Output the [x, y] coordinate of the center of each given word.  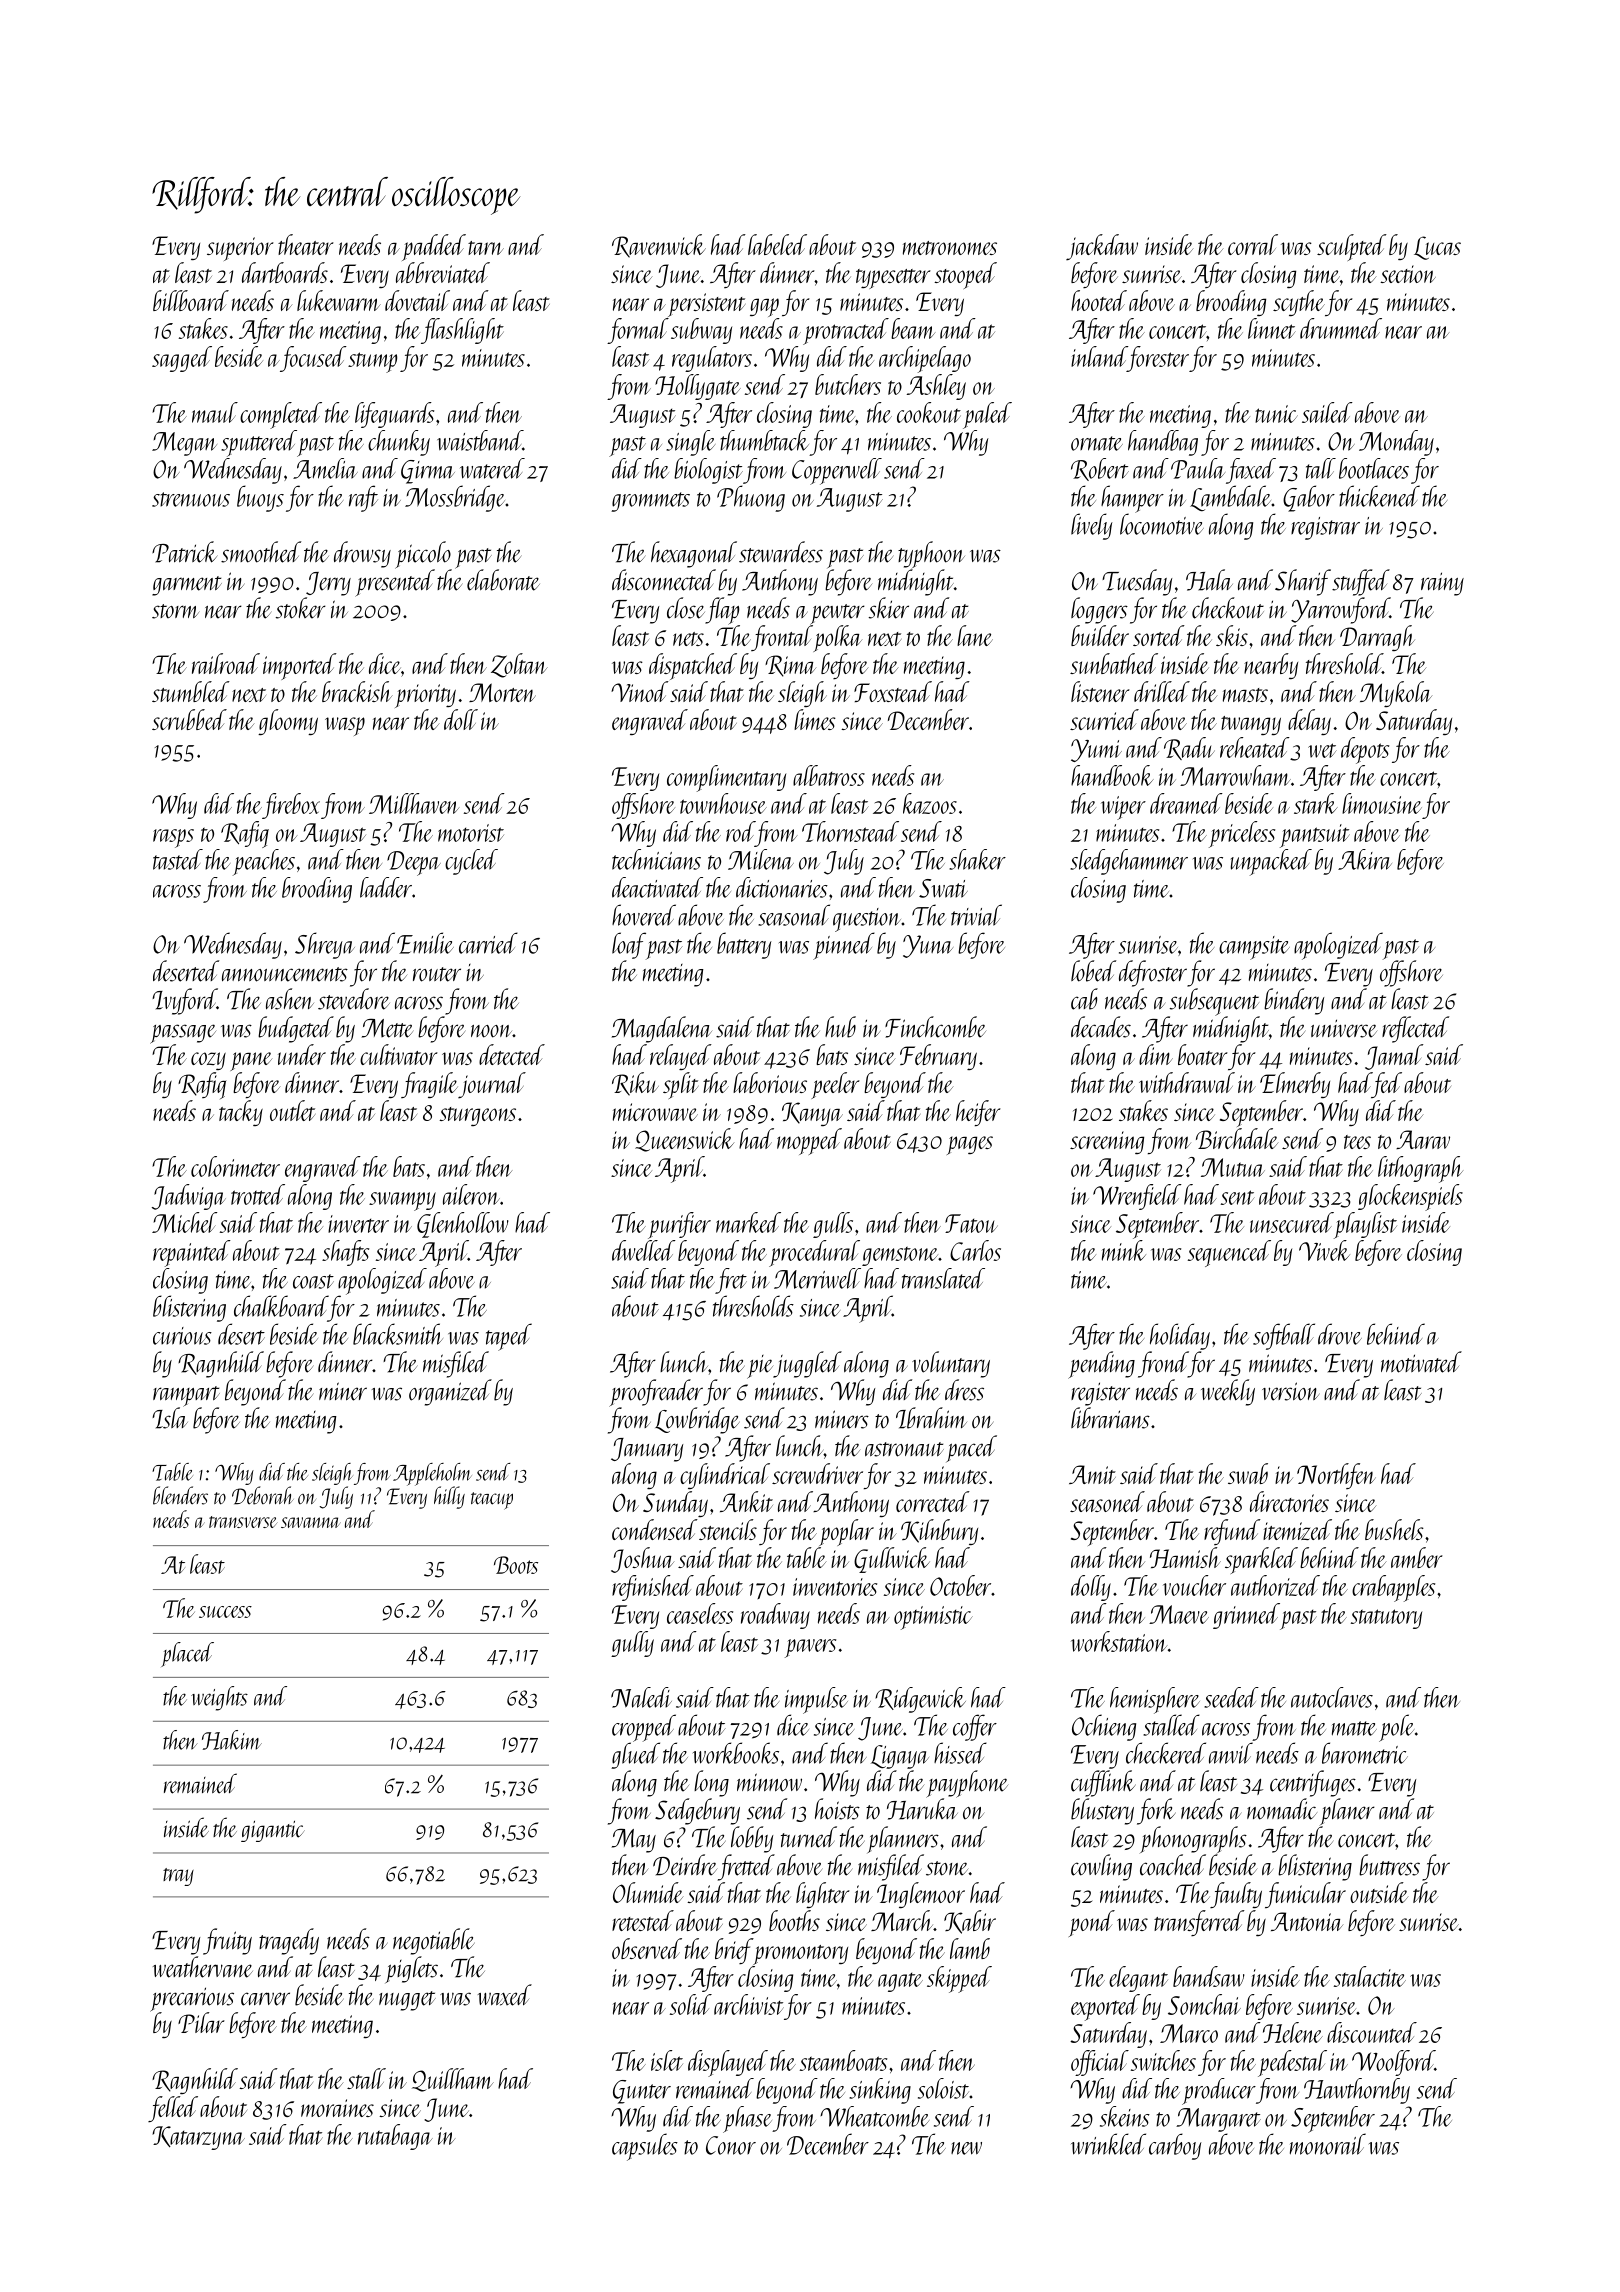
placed [187, 1654]
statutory [1386, 1619]
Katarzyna [198, 2138]
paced [972, 1448]
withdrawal [1187, 1082]
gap [764, 307]
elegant [1138, 1979]
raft [363, 498]
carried [488, 943]
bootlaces [1374, 468]
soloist [943, 2088]
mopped [809, 1141]
